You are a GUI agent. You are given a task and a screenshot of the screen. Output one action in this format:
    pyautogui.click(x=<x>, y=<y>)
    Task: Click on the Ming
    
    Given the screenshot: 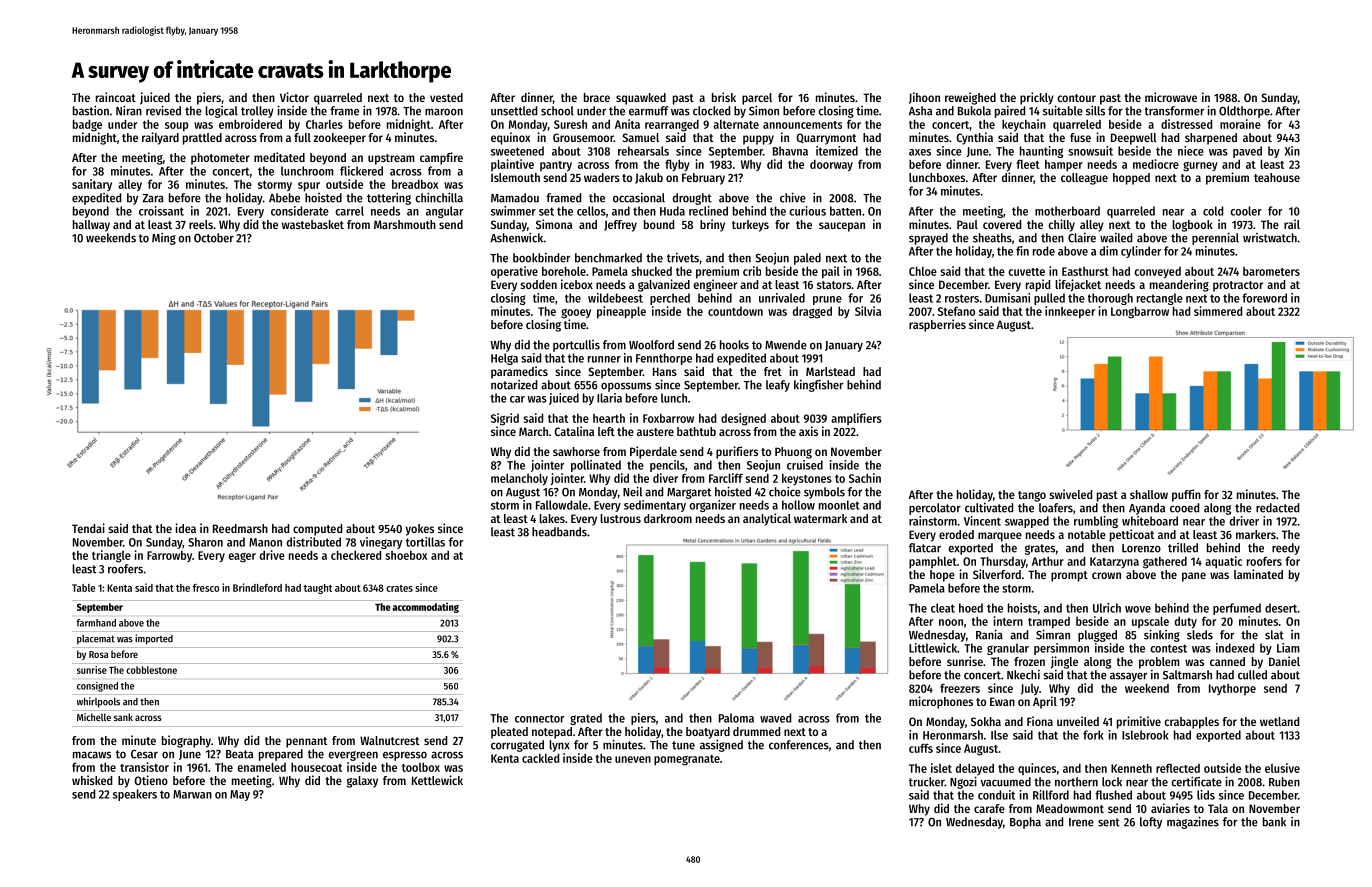 What is the action you would take?
    pyautogui.click(x=164, y=239)
